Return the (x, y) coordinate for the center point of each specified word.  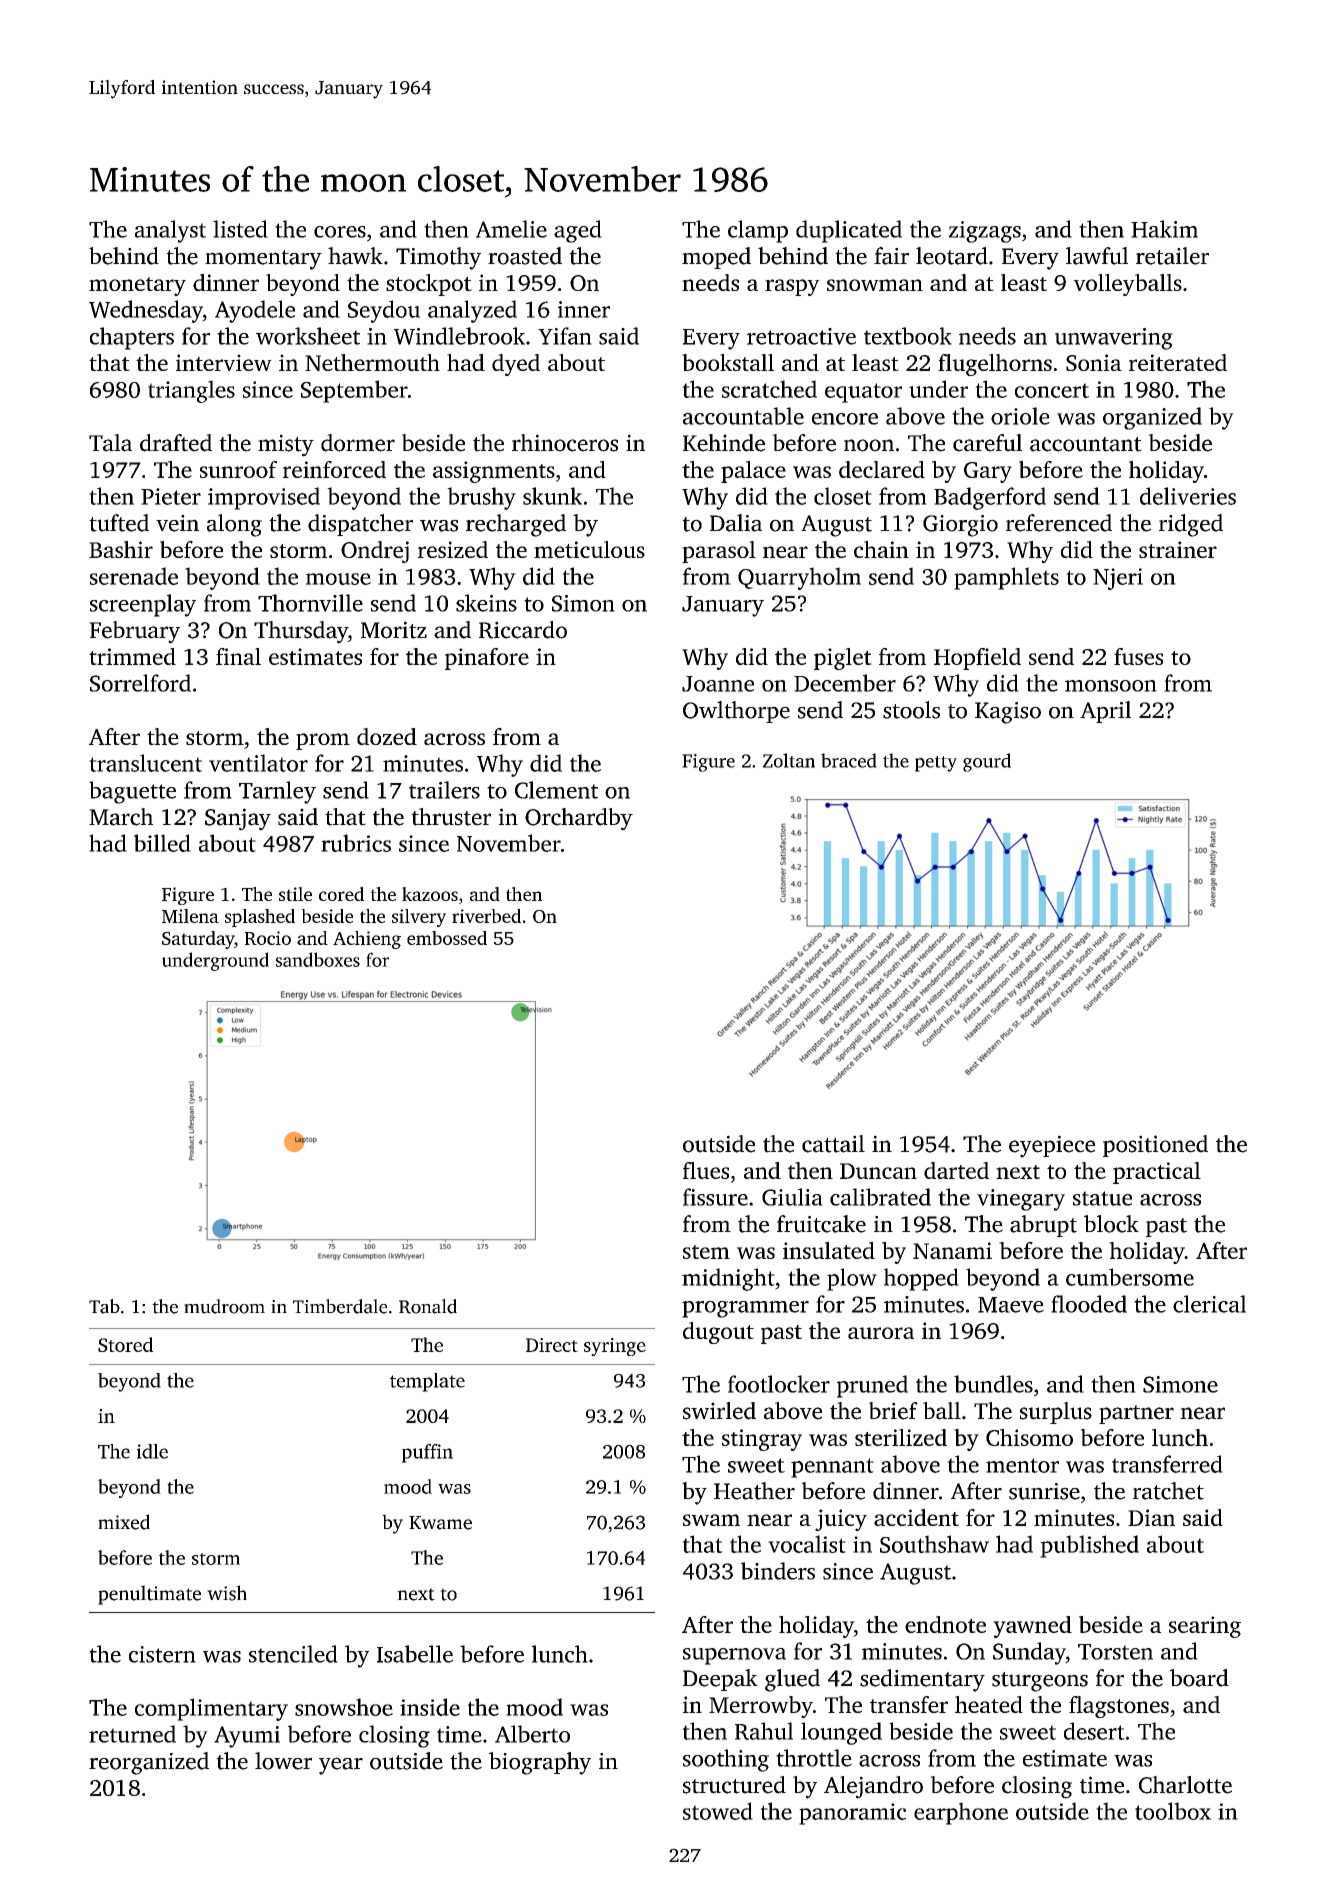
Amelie (511, 229)
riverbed (486, 916)
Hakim (1164, 229)
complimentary (211, 1709)
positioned (1155, 1146)
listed (240, 229)
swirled (719, 1411)
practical (1157, 1173)
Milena (190, 916)
